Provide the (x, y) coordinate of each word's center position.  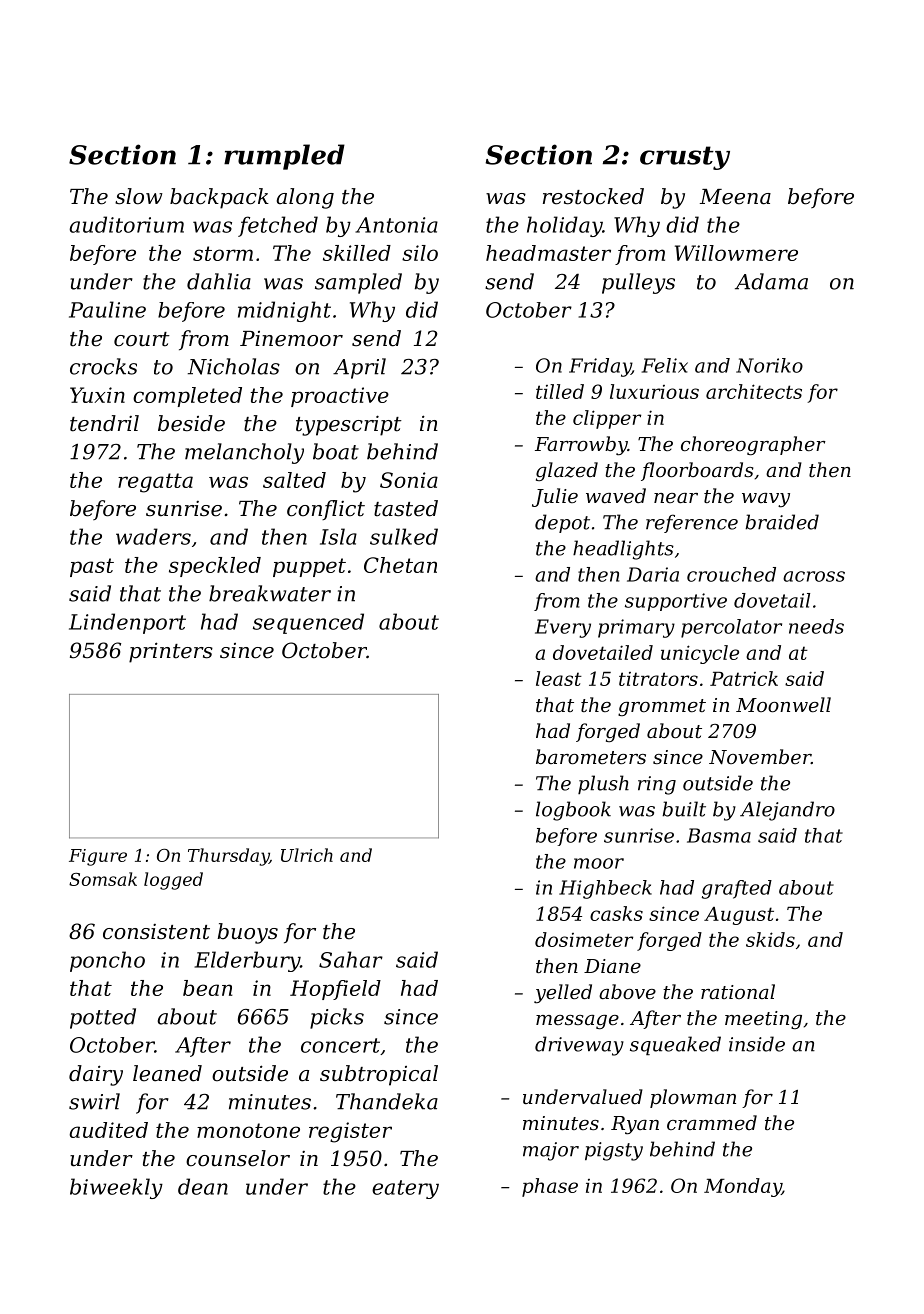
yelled (563, 994)
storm (223, 253)
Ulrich (307, 855)
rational (738, 991)
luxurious (654, 391)
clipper (607, 419)
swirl (94, 1101)
